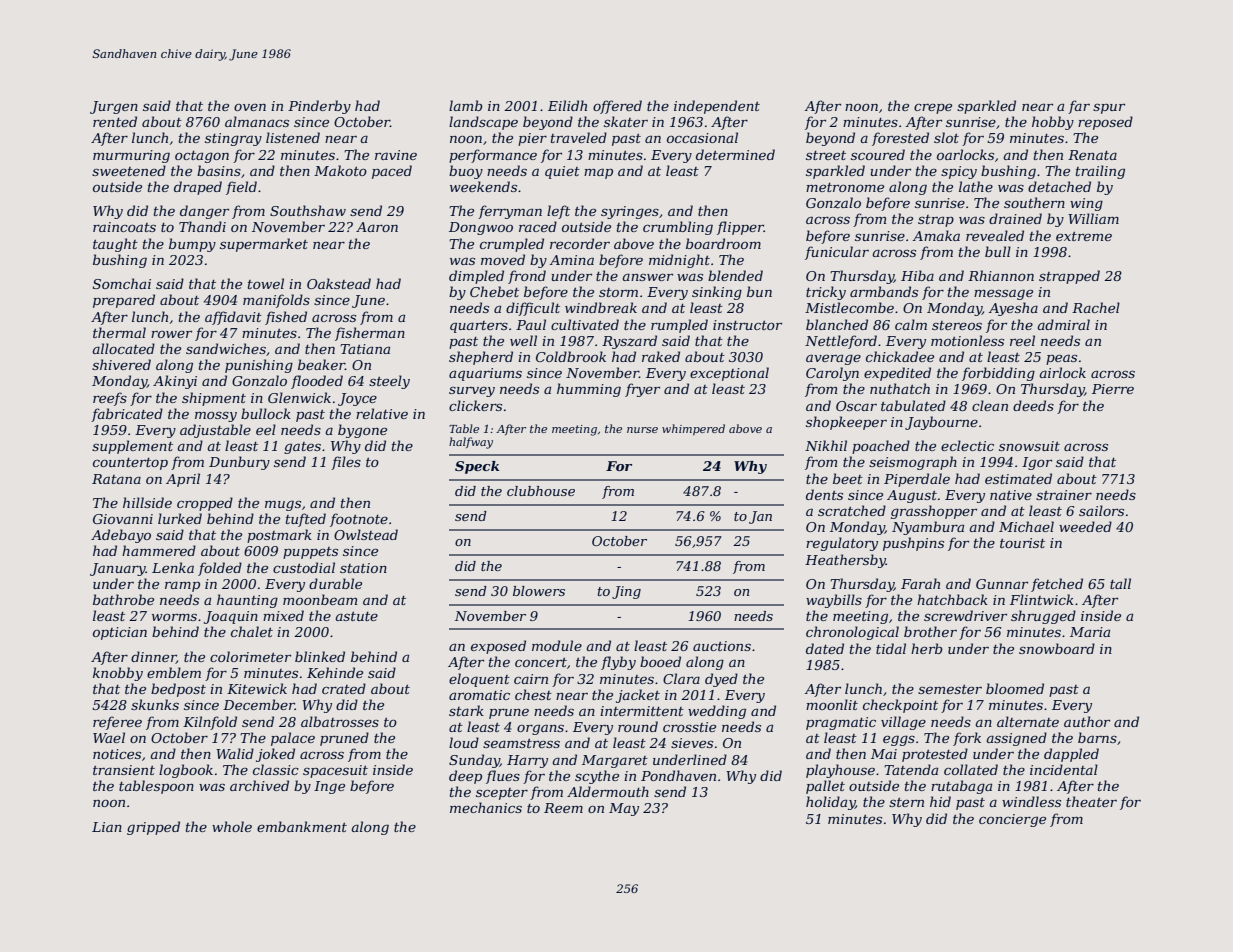 The height and width of the page is (952, 1233). Describe the element at coordinates (1064, 769) in the page. I see `incidental` at that location.
